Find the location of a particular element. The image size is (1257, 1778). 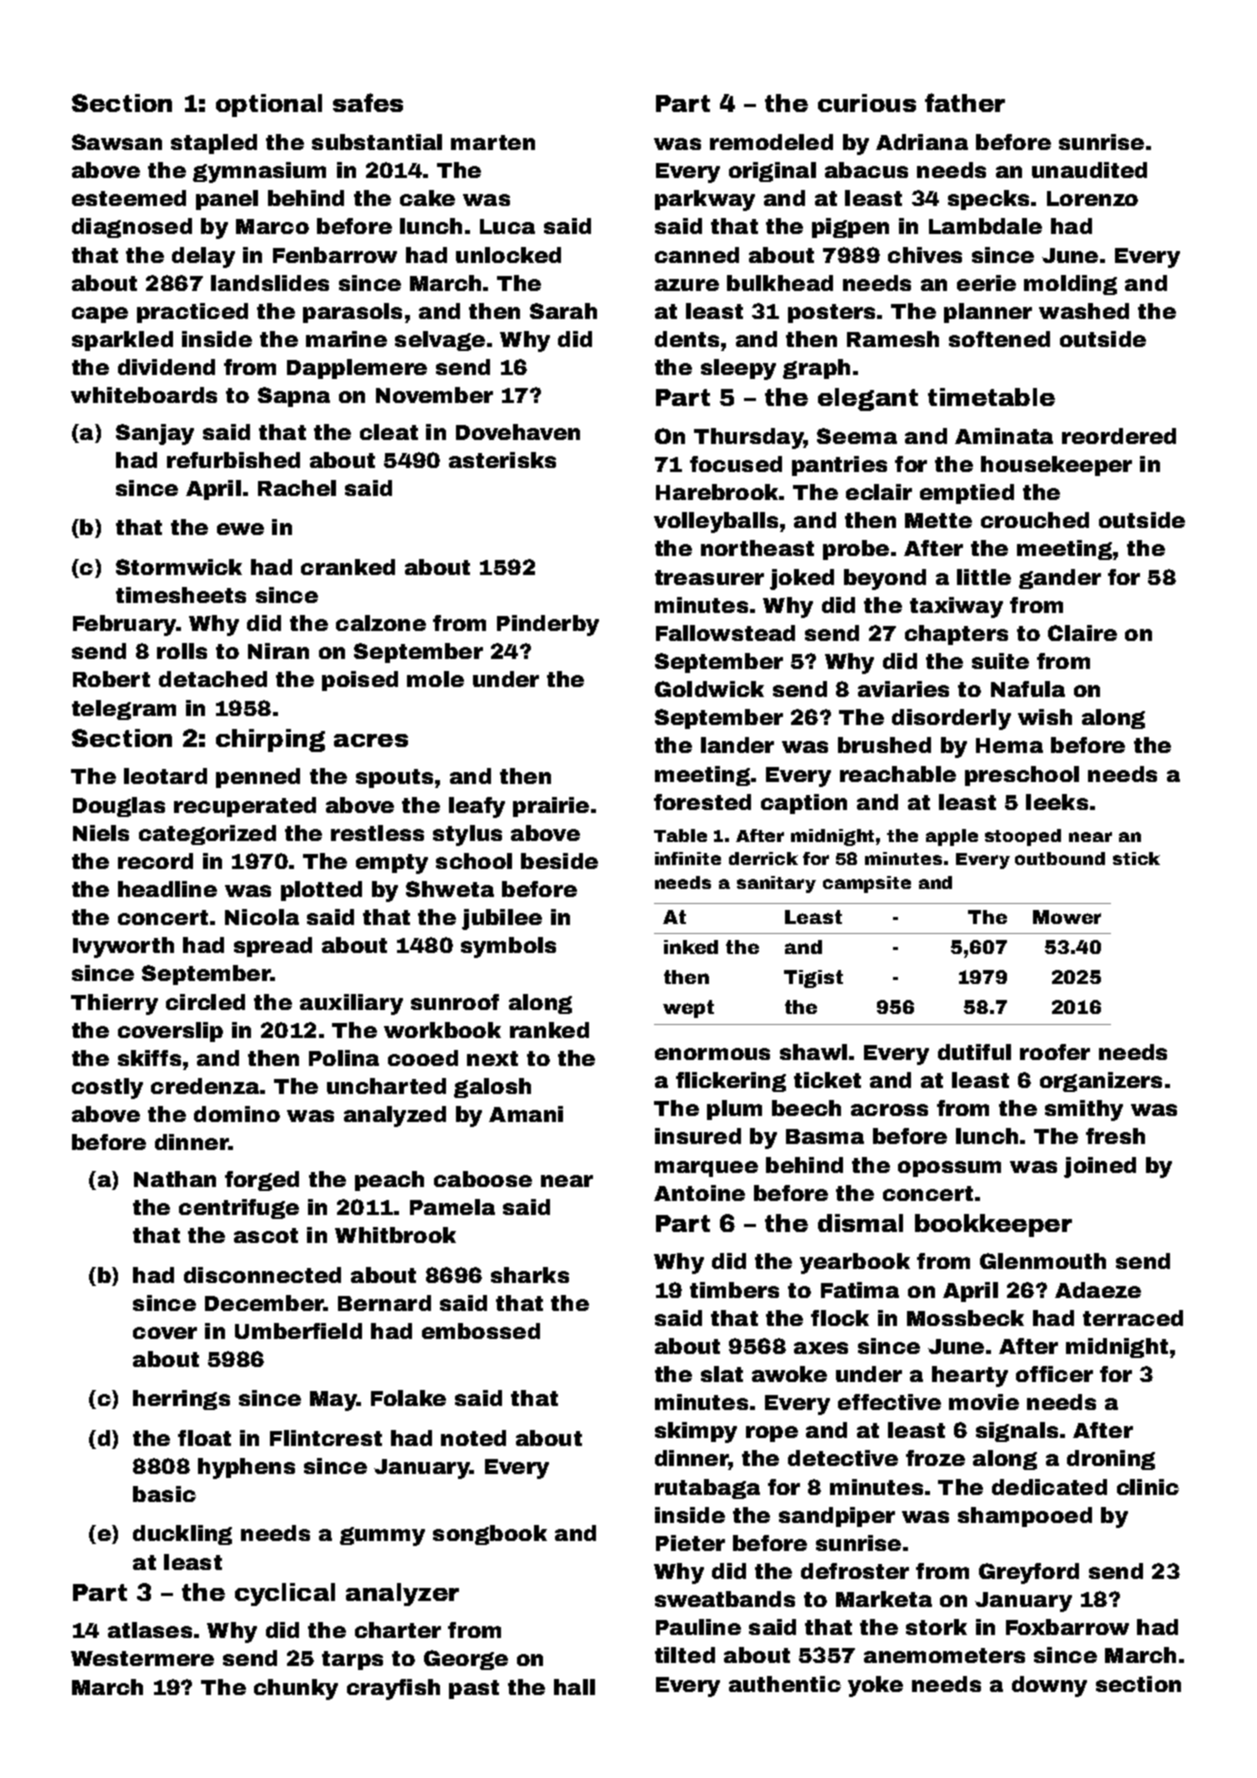

asterisks is located at coordinates (502, 460).
